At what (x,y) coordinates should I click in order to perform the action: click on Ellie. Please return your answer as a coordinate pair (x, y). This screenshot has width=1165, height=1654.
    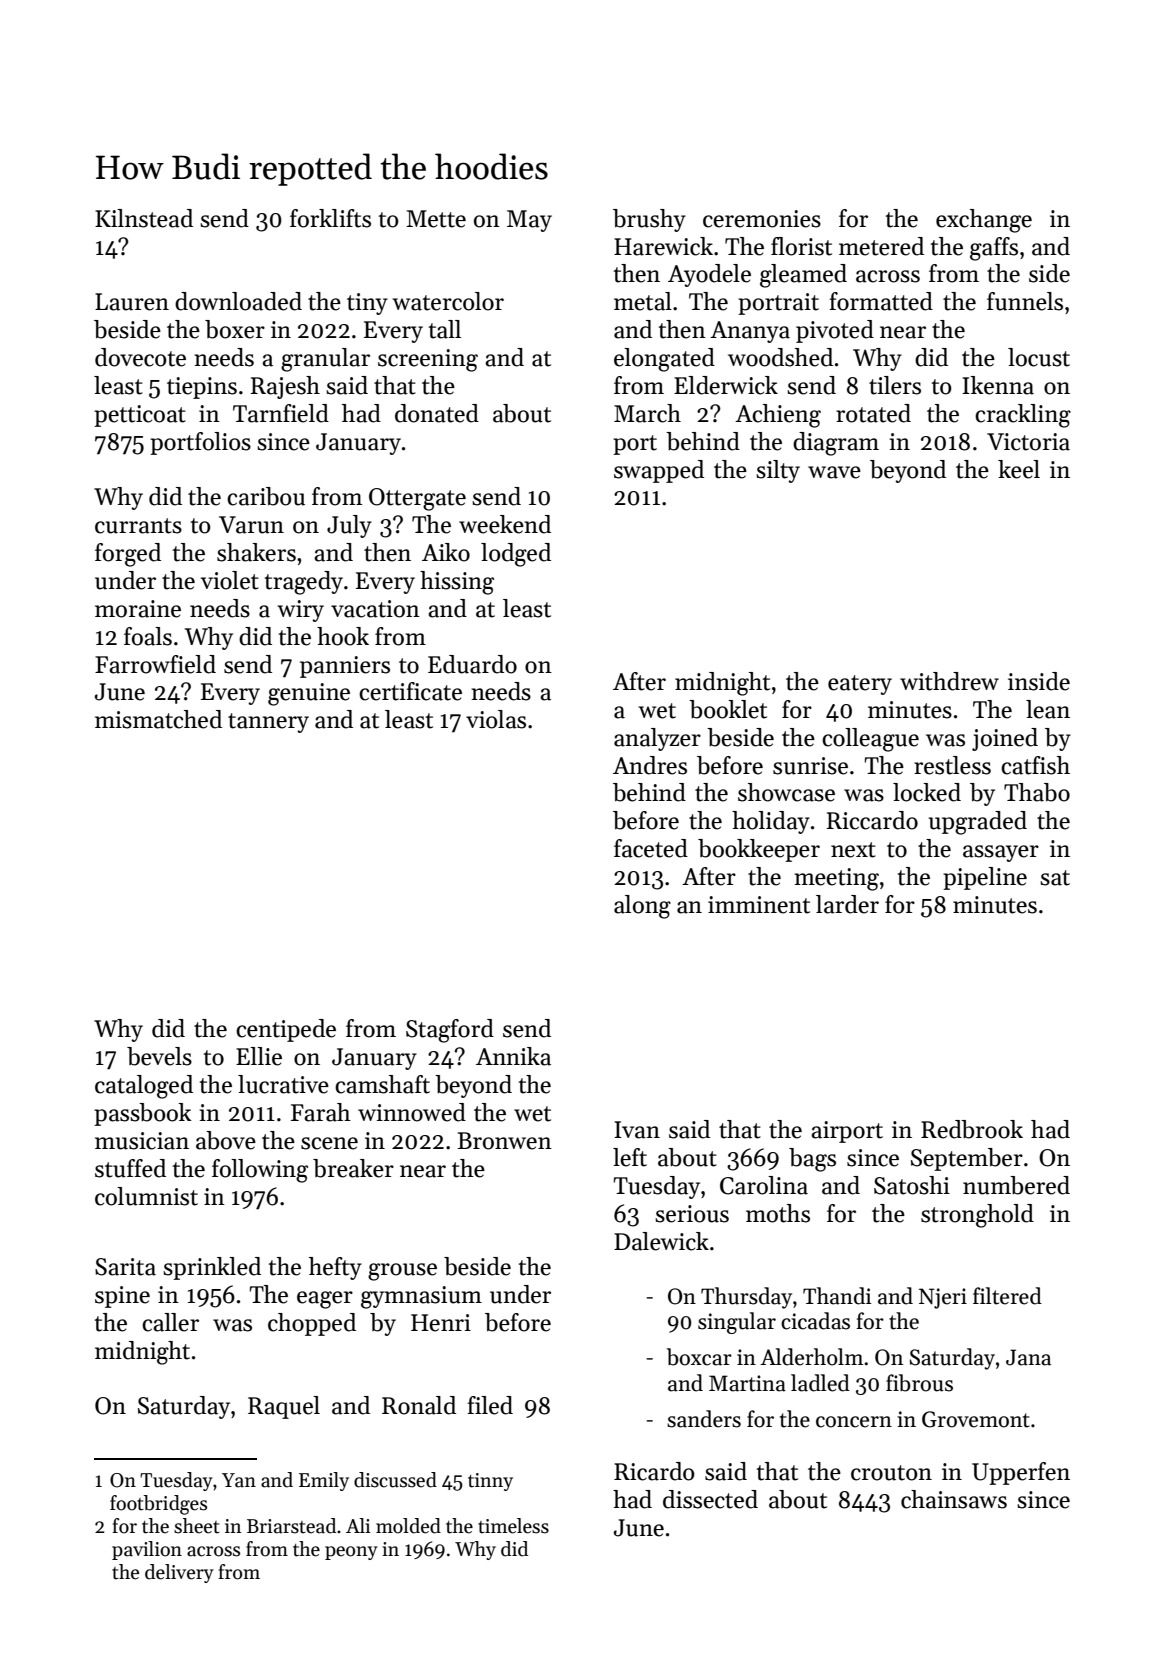
    Looking at the image, I should click on (259, 1056).
